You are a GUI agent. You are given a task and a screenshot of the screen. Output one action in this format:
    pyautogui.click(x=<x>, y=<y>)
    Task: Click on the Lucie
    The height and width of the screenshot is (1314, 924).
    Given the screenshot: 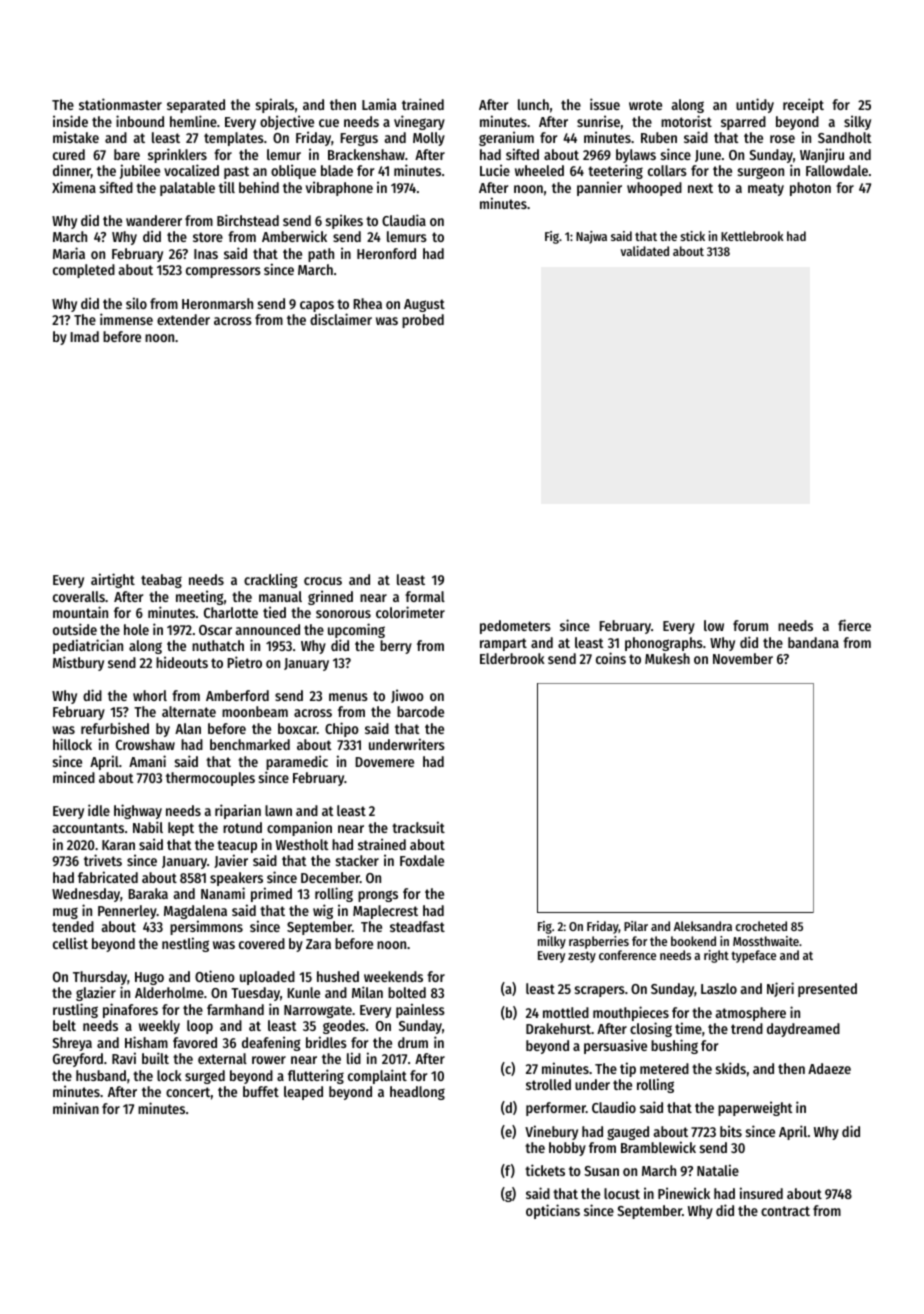 What is the action you would take?
    pyautogui.click(x=495, y=170)
